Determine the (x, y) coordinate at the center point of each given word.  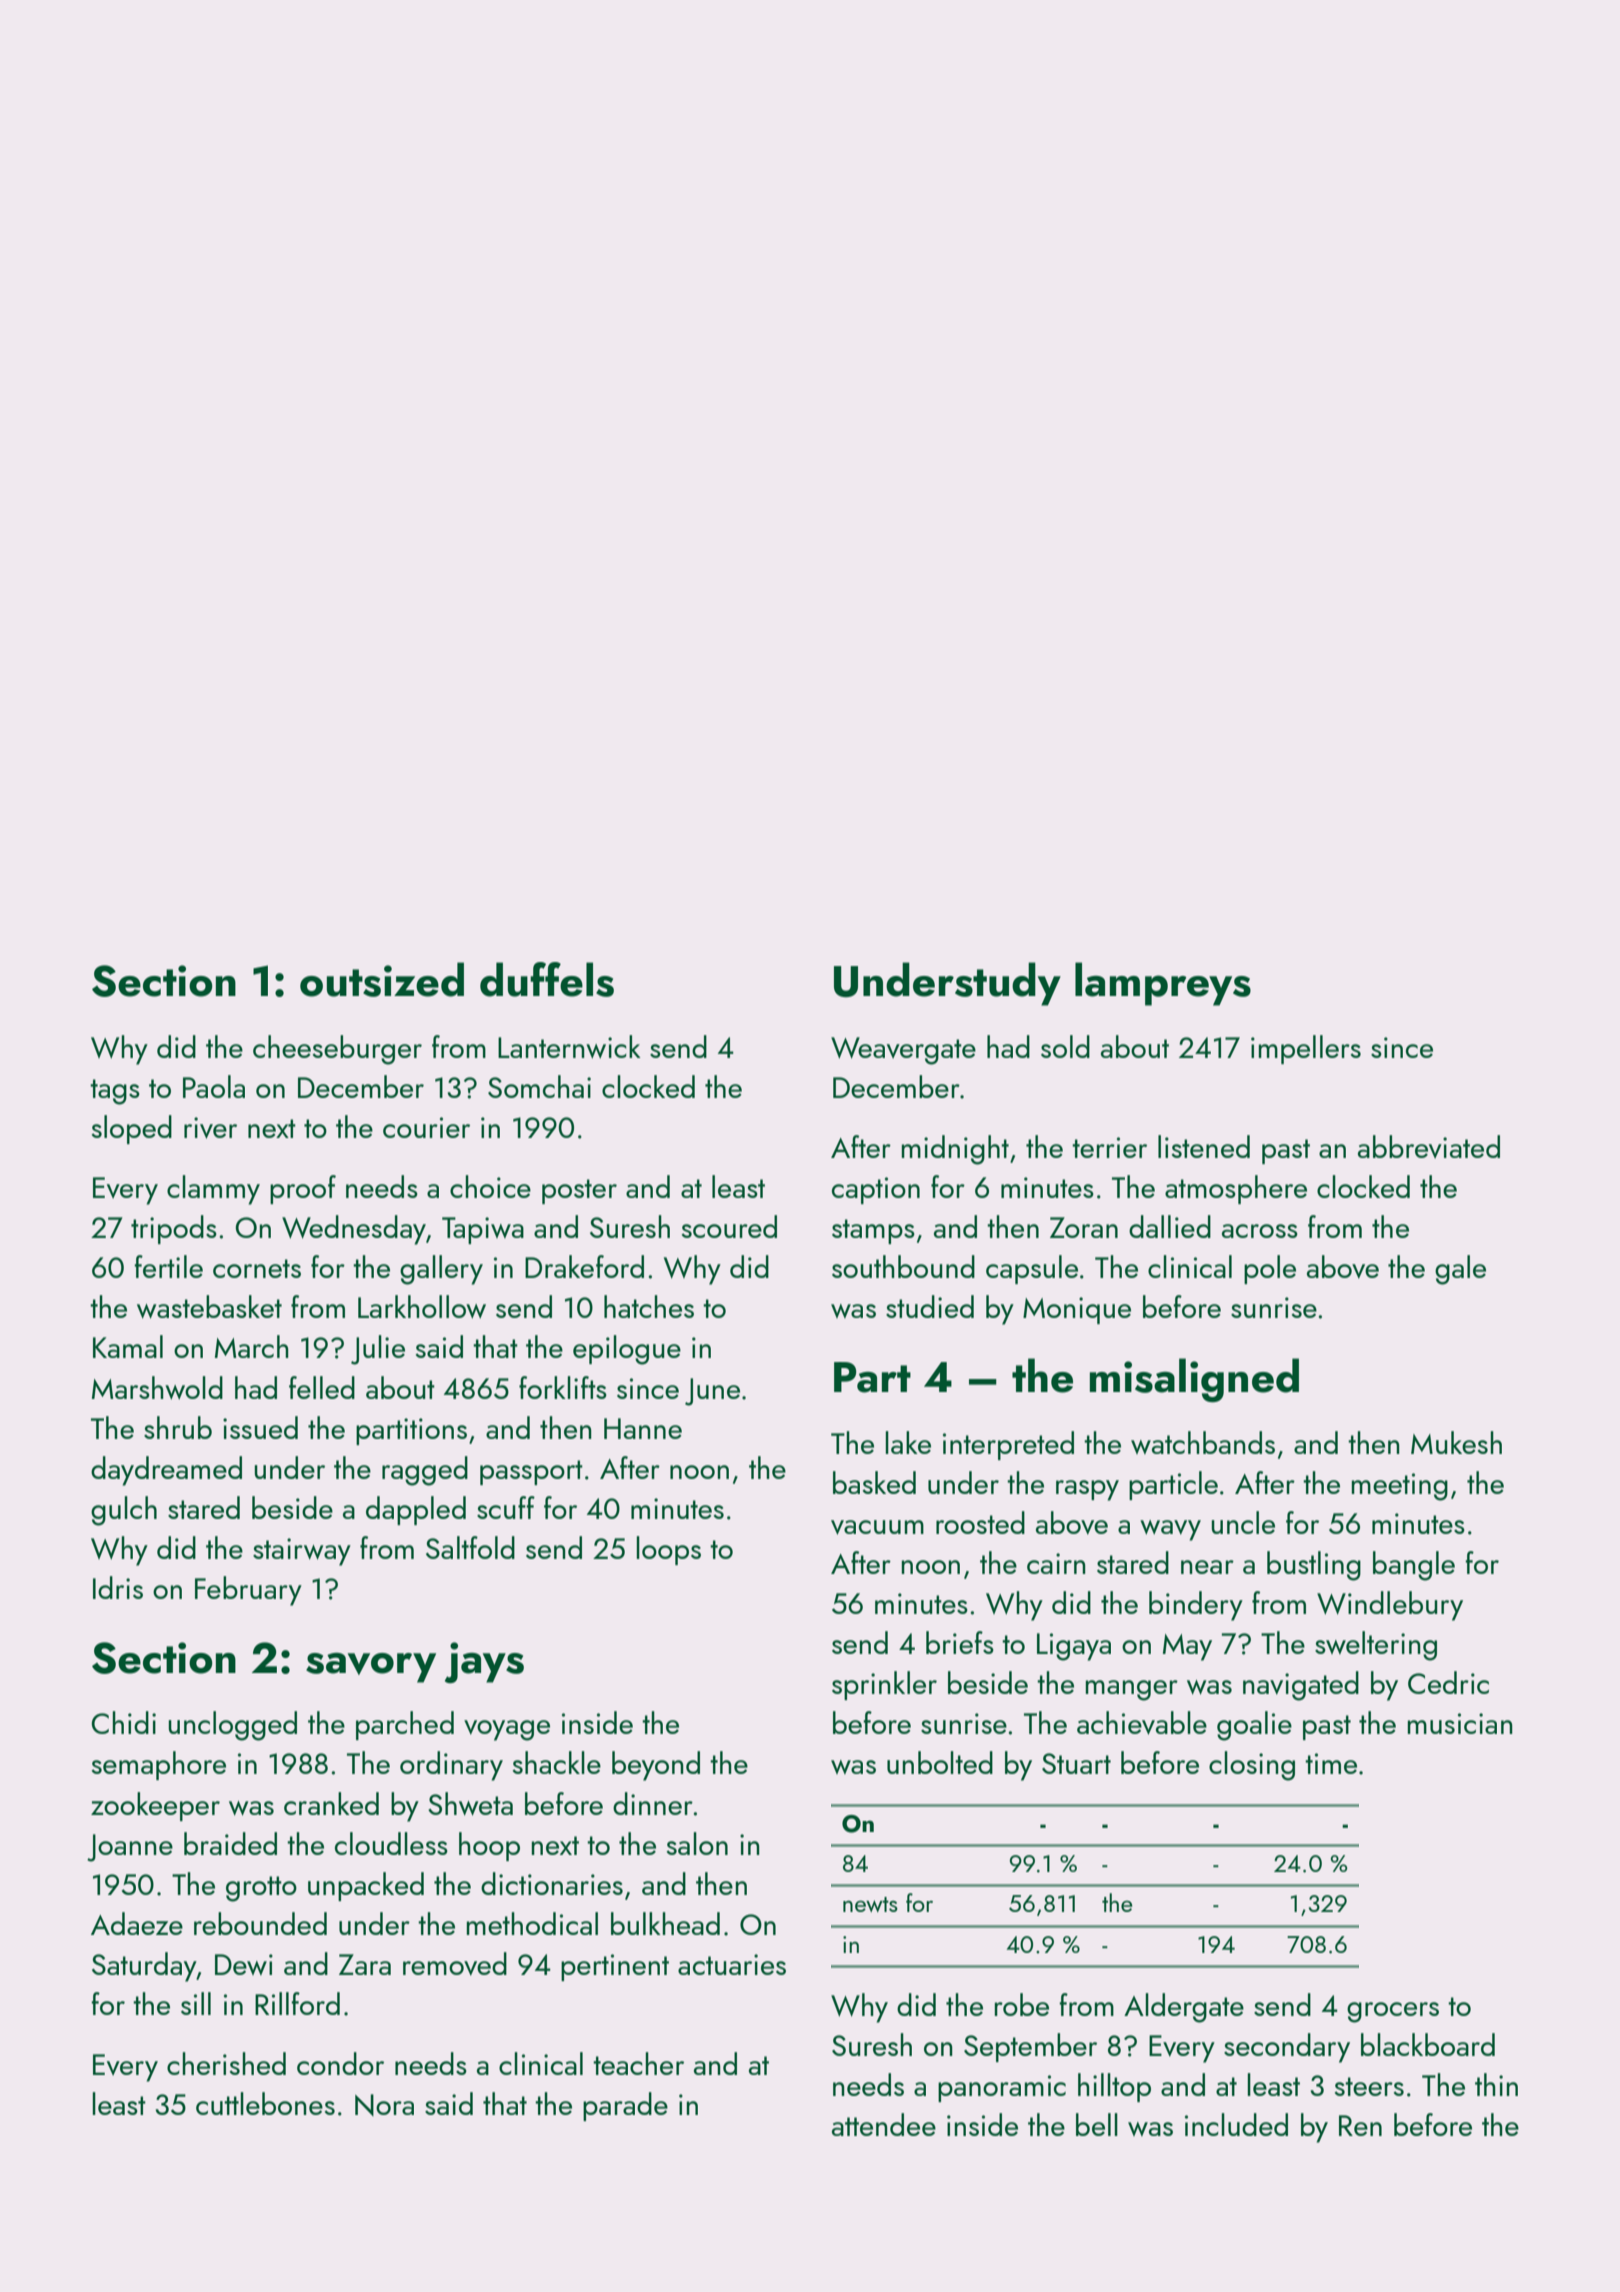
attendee (884, 2124)
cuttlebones (265, 2103)
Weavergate (903, 1051)
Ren (1360, 2125)
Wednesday (354, 1230)
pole (1270, 1269)
